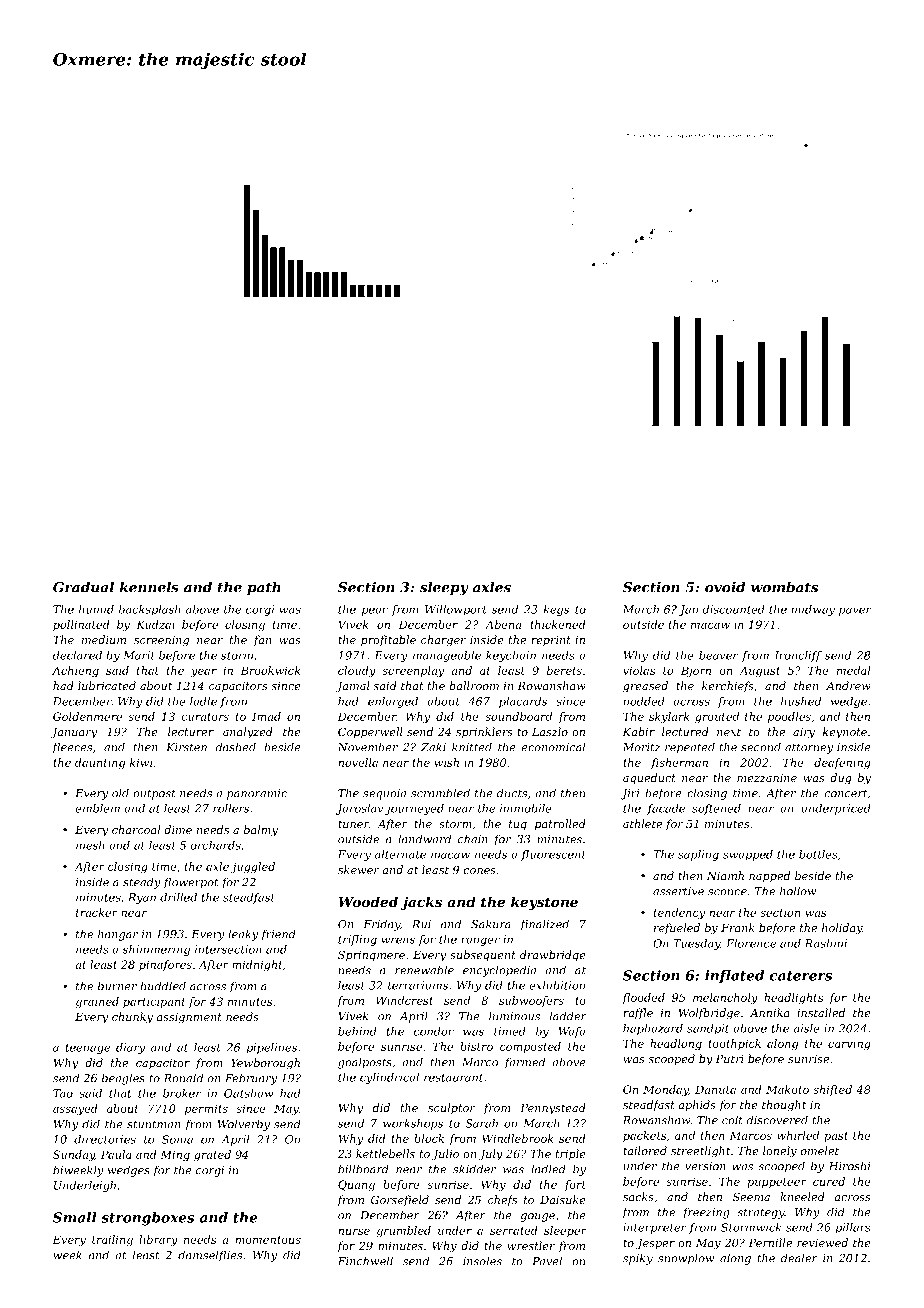  Describe the element at coordinates (801, 701) in the document. I see `hushed` at that location.
